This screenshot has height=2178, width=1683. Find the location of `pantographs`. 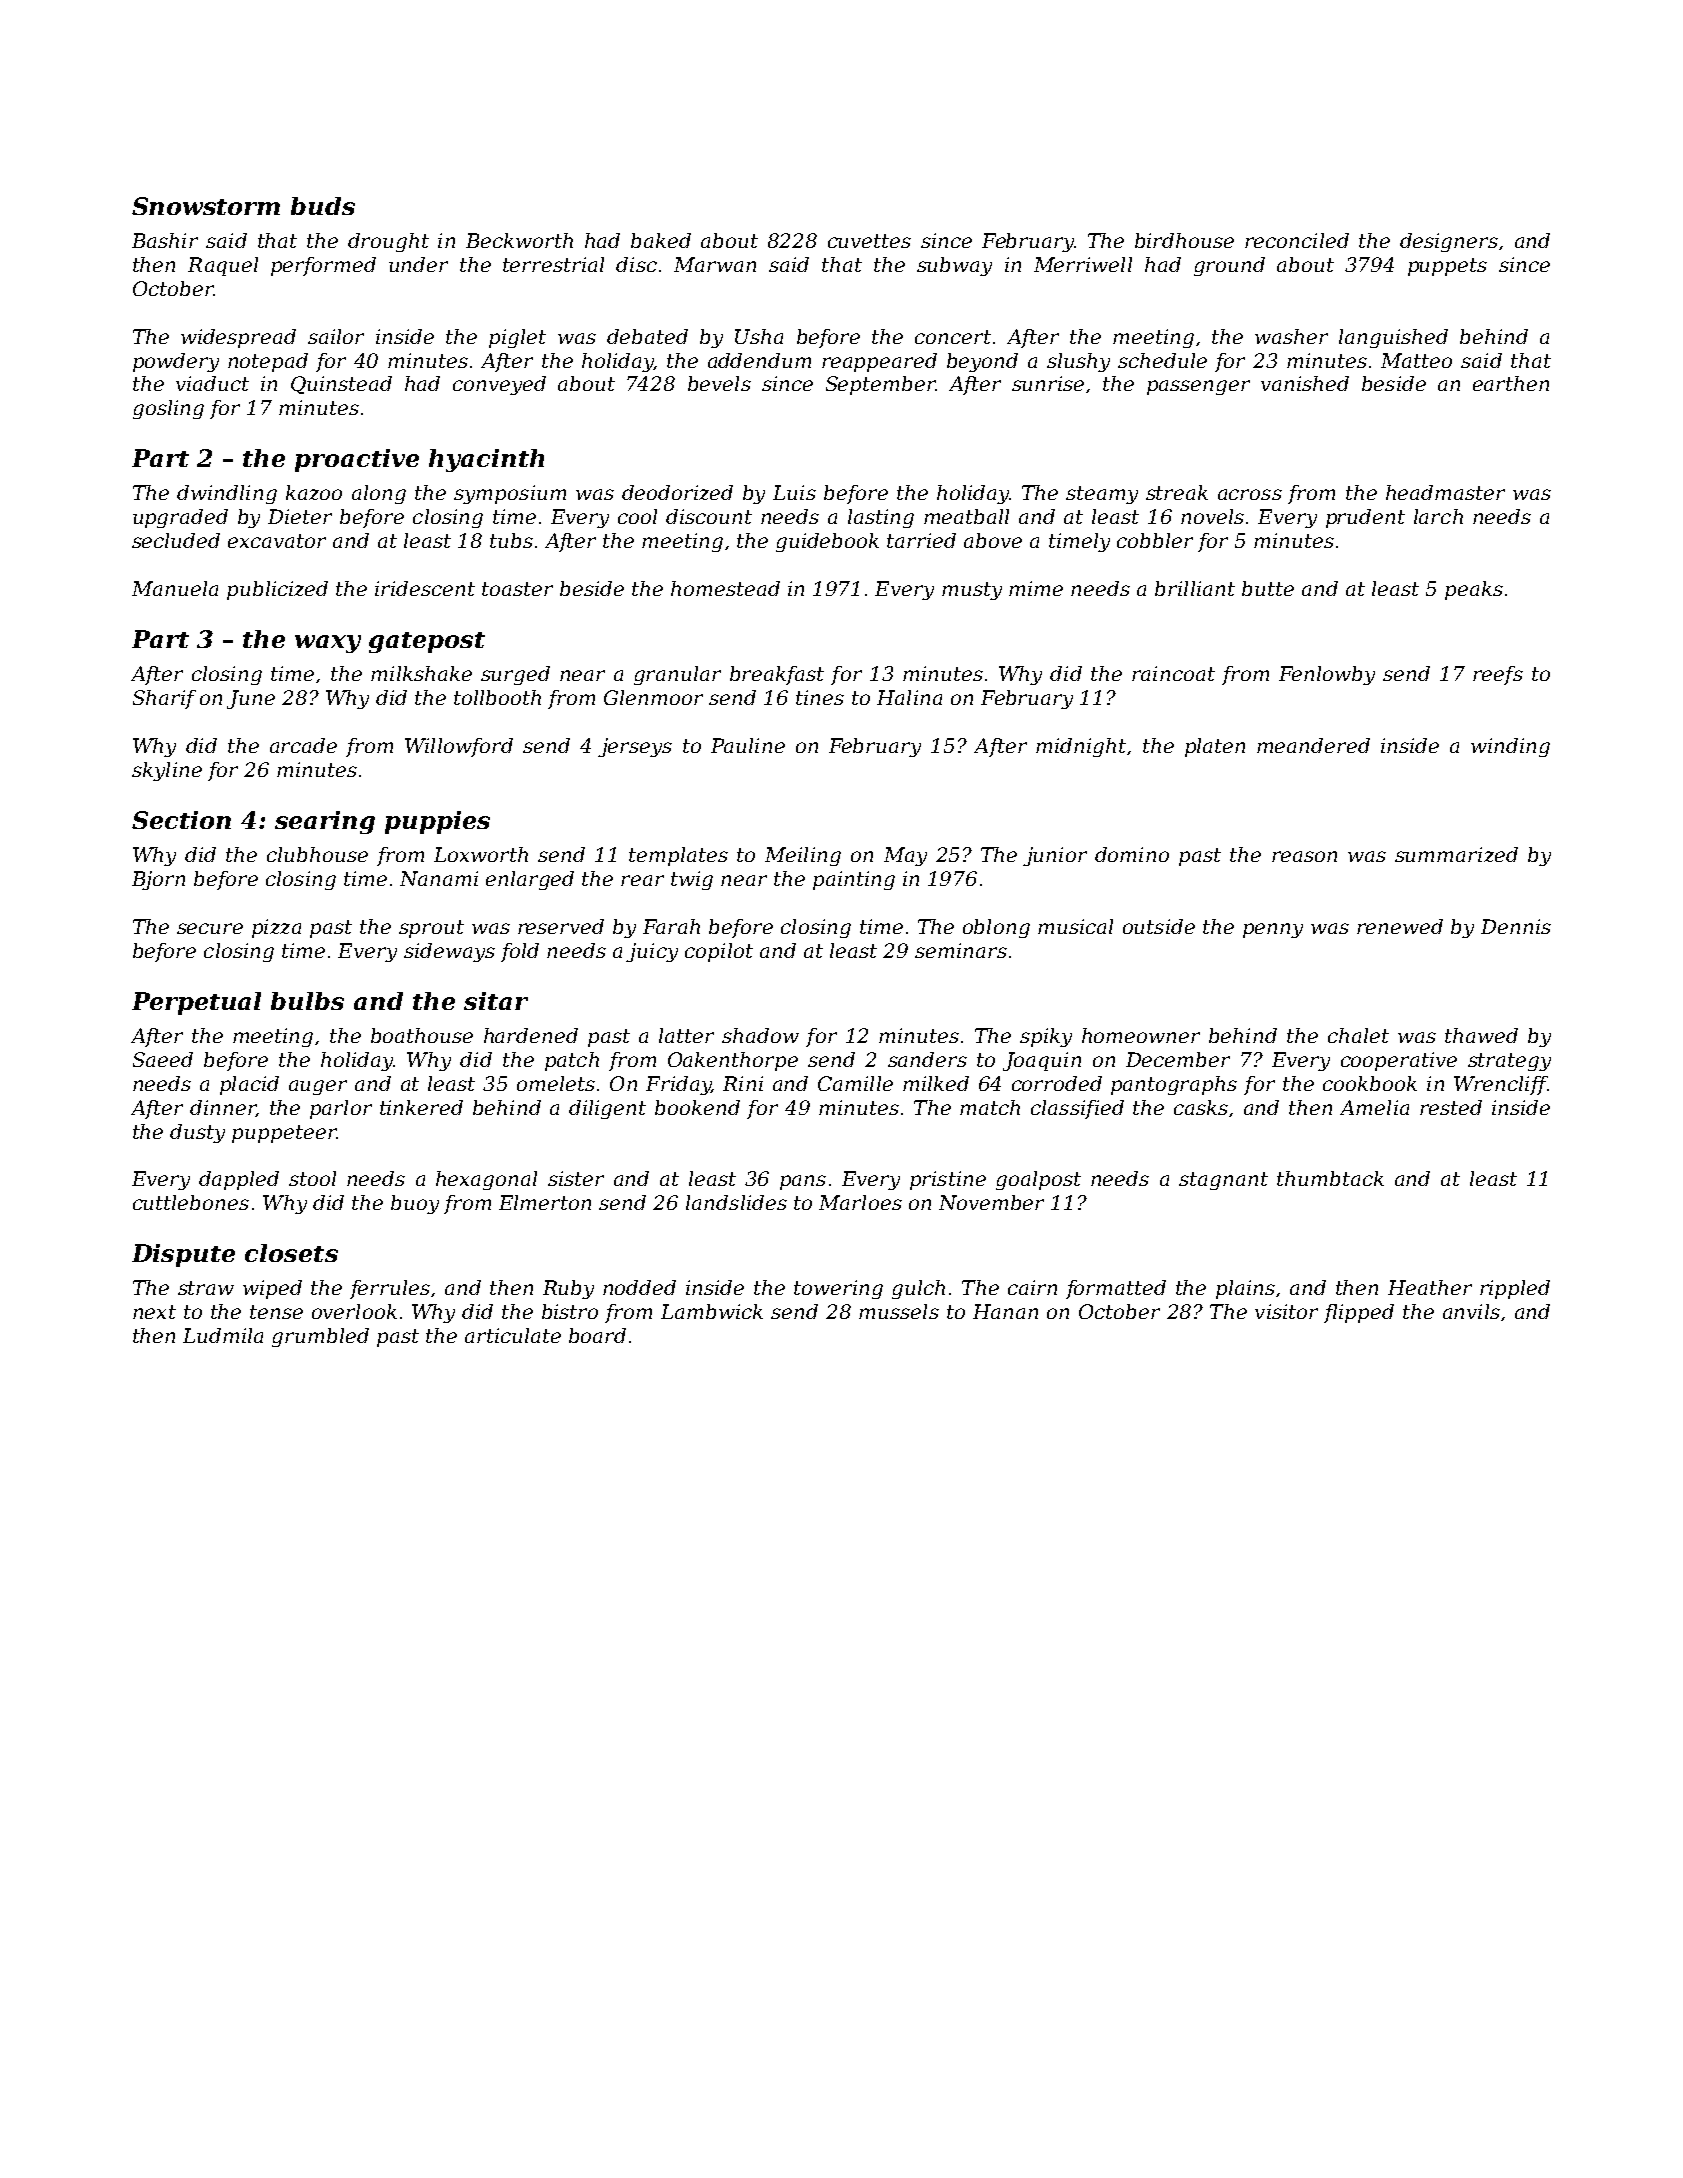

pantographs is located at coordinates (1174, 1085).
